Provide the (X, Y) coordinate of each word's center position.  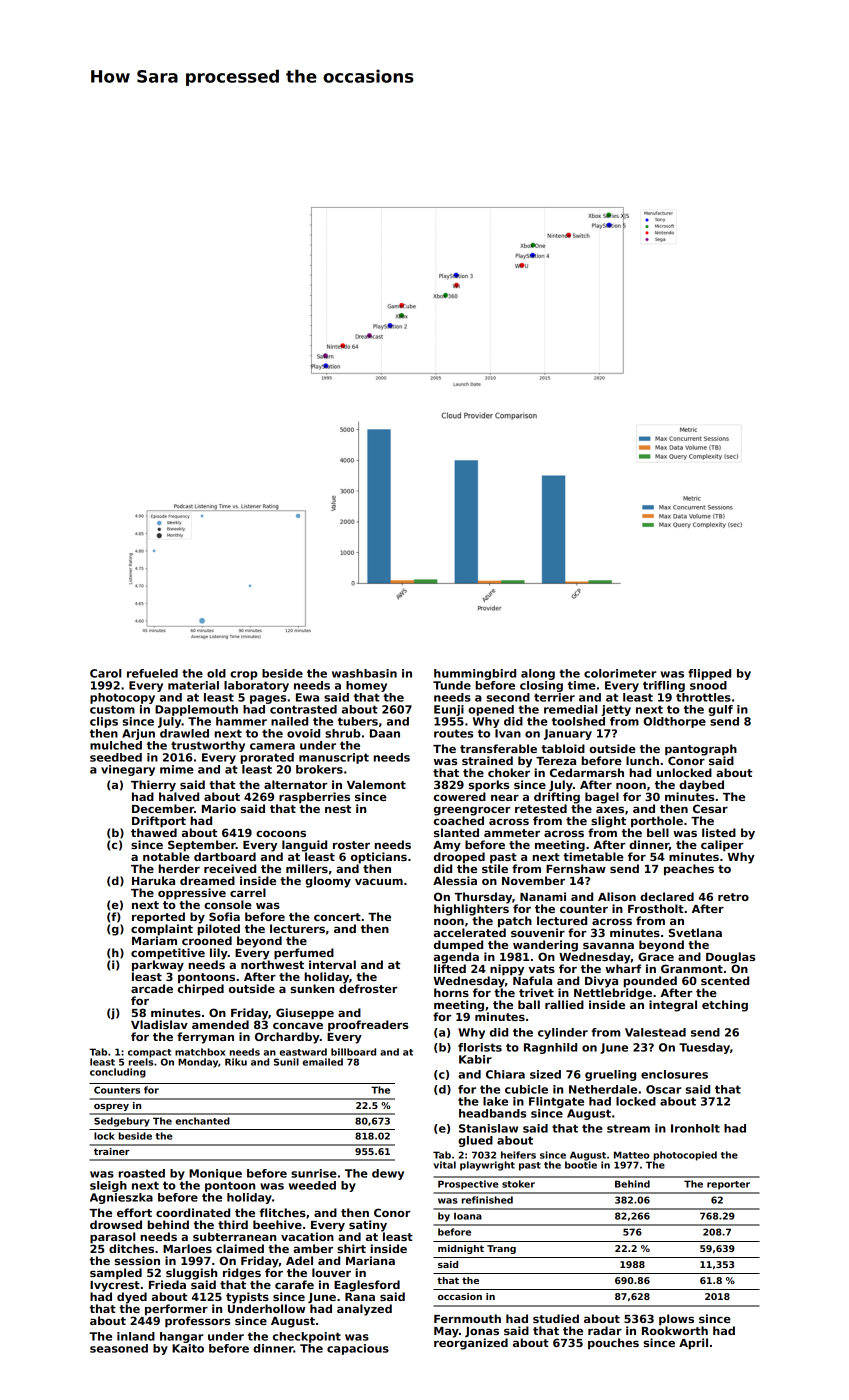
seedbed (116, 757)
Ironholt (695, 1128)
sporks (489, 786)
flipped (709, 674)
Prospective (468, 1185)
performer (176, 1310)
